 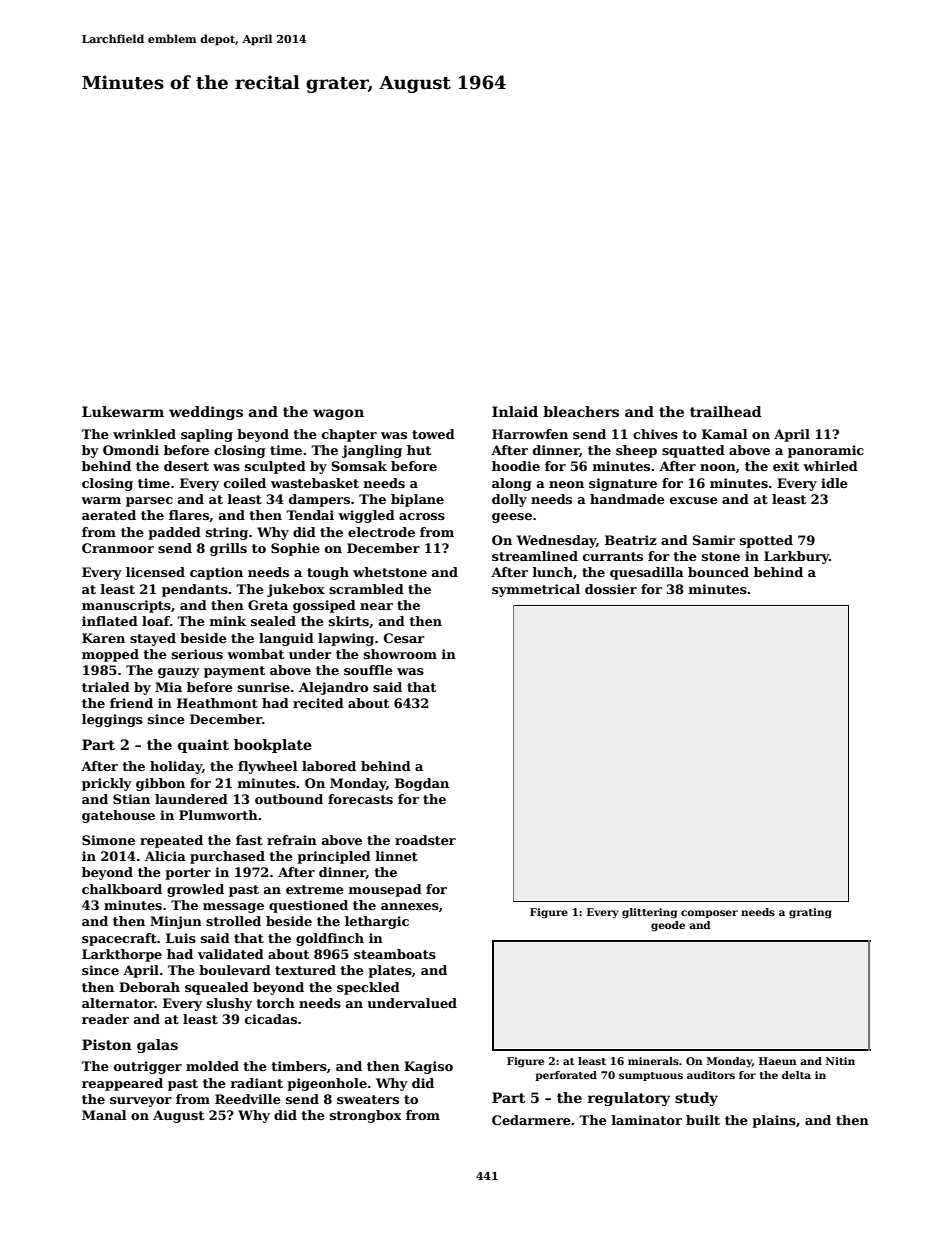 I want to click on Bogdan, so click(x=422, y=784).
